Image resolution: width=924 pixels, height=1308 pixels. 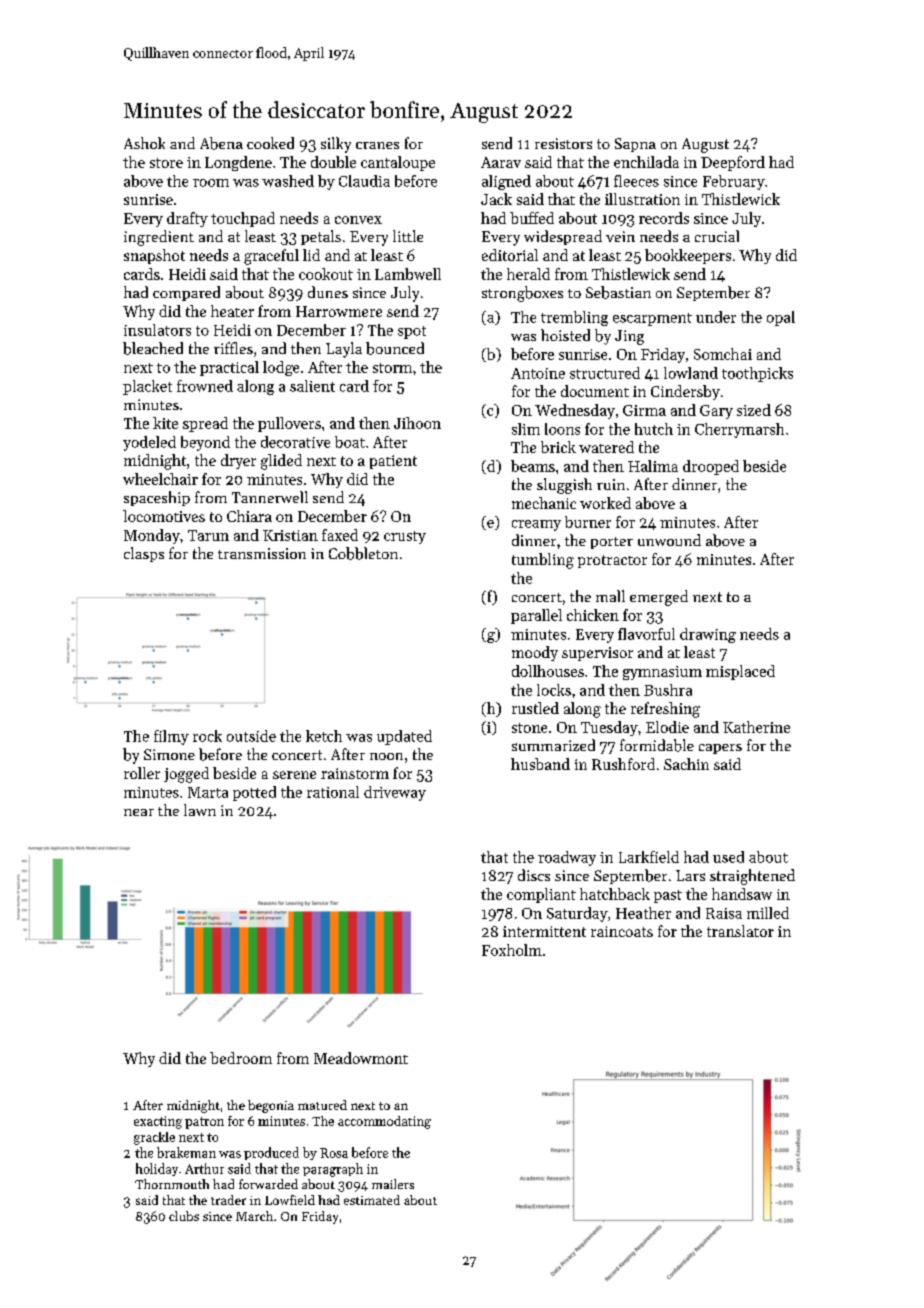 What do you see at coordinates (233, 348) in the screenshot?
I see `riffles` at bounding box center [233, 348].
